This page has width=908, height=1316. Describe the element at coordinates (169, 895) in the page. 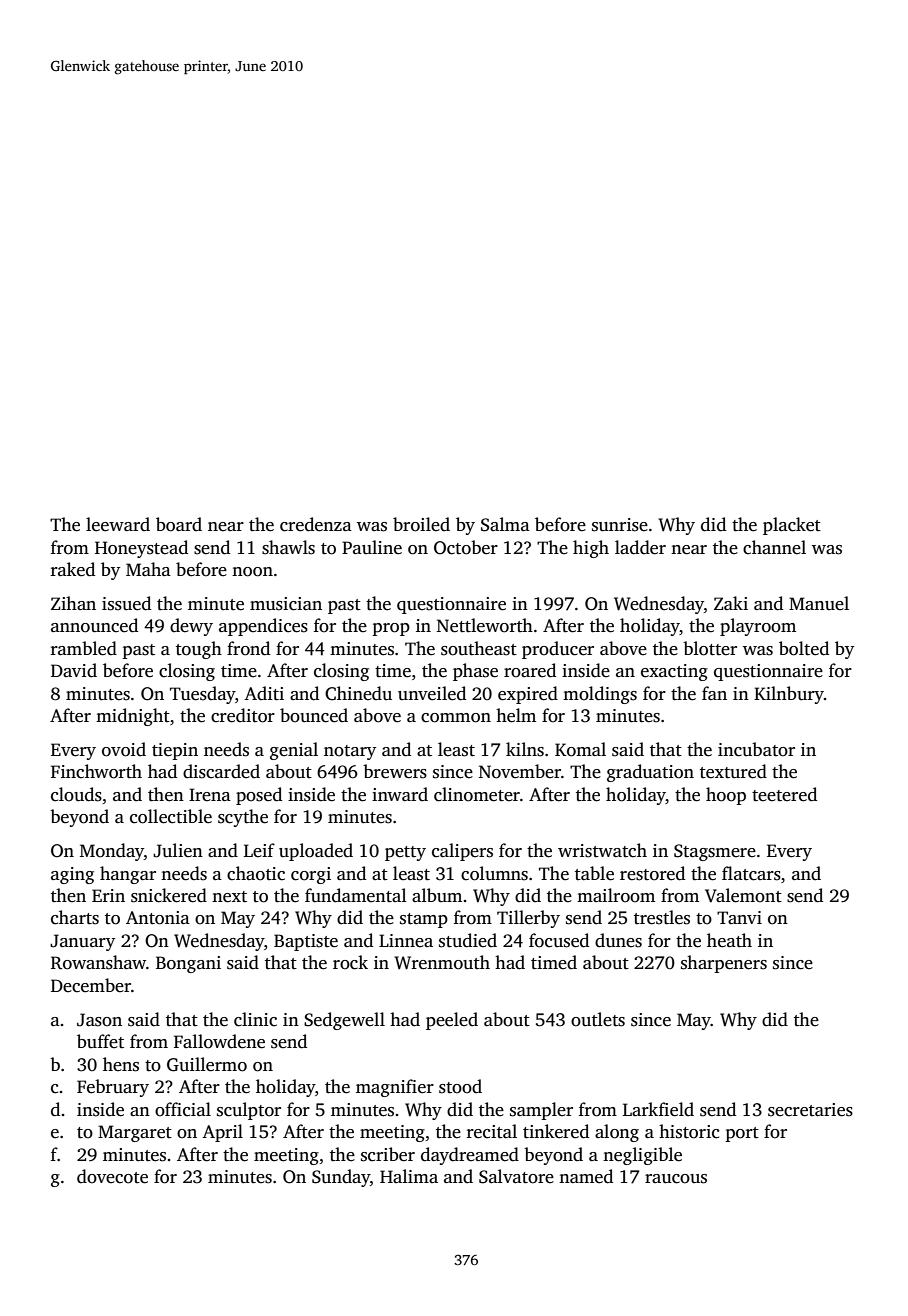

I see `snickered` at that location.
